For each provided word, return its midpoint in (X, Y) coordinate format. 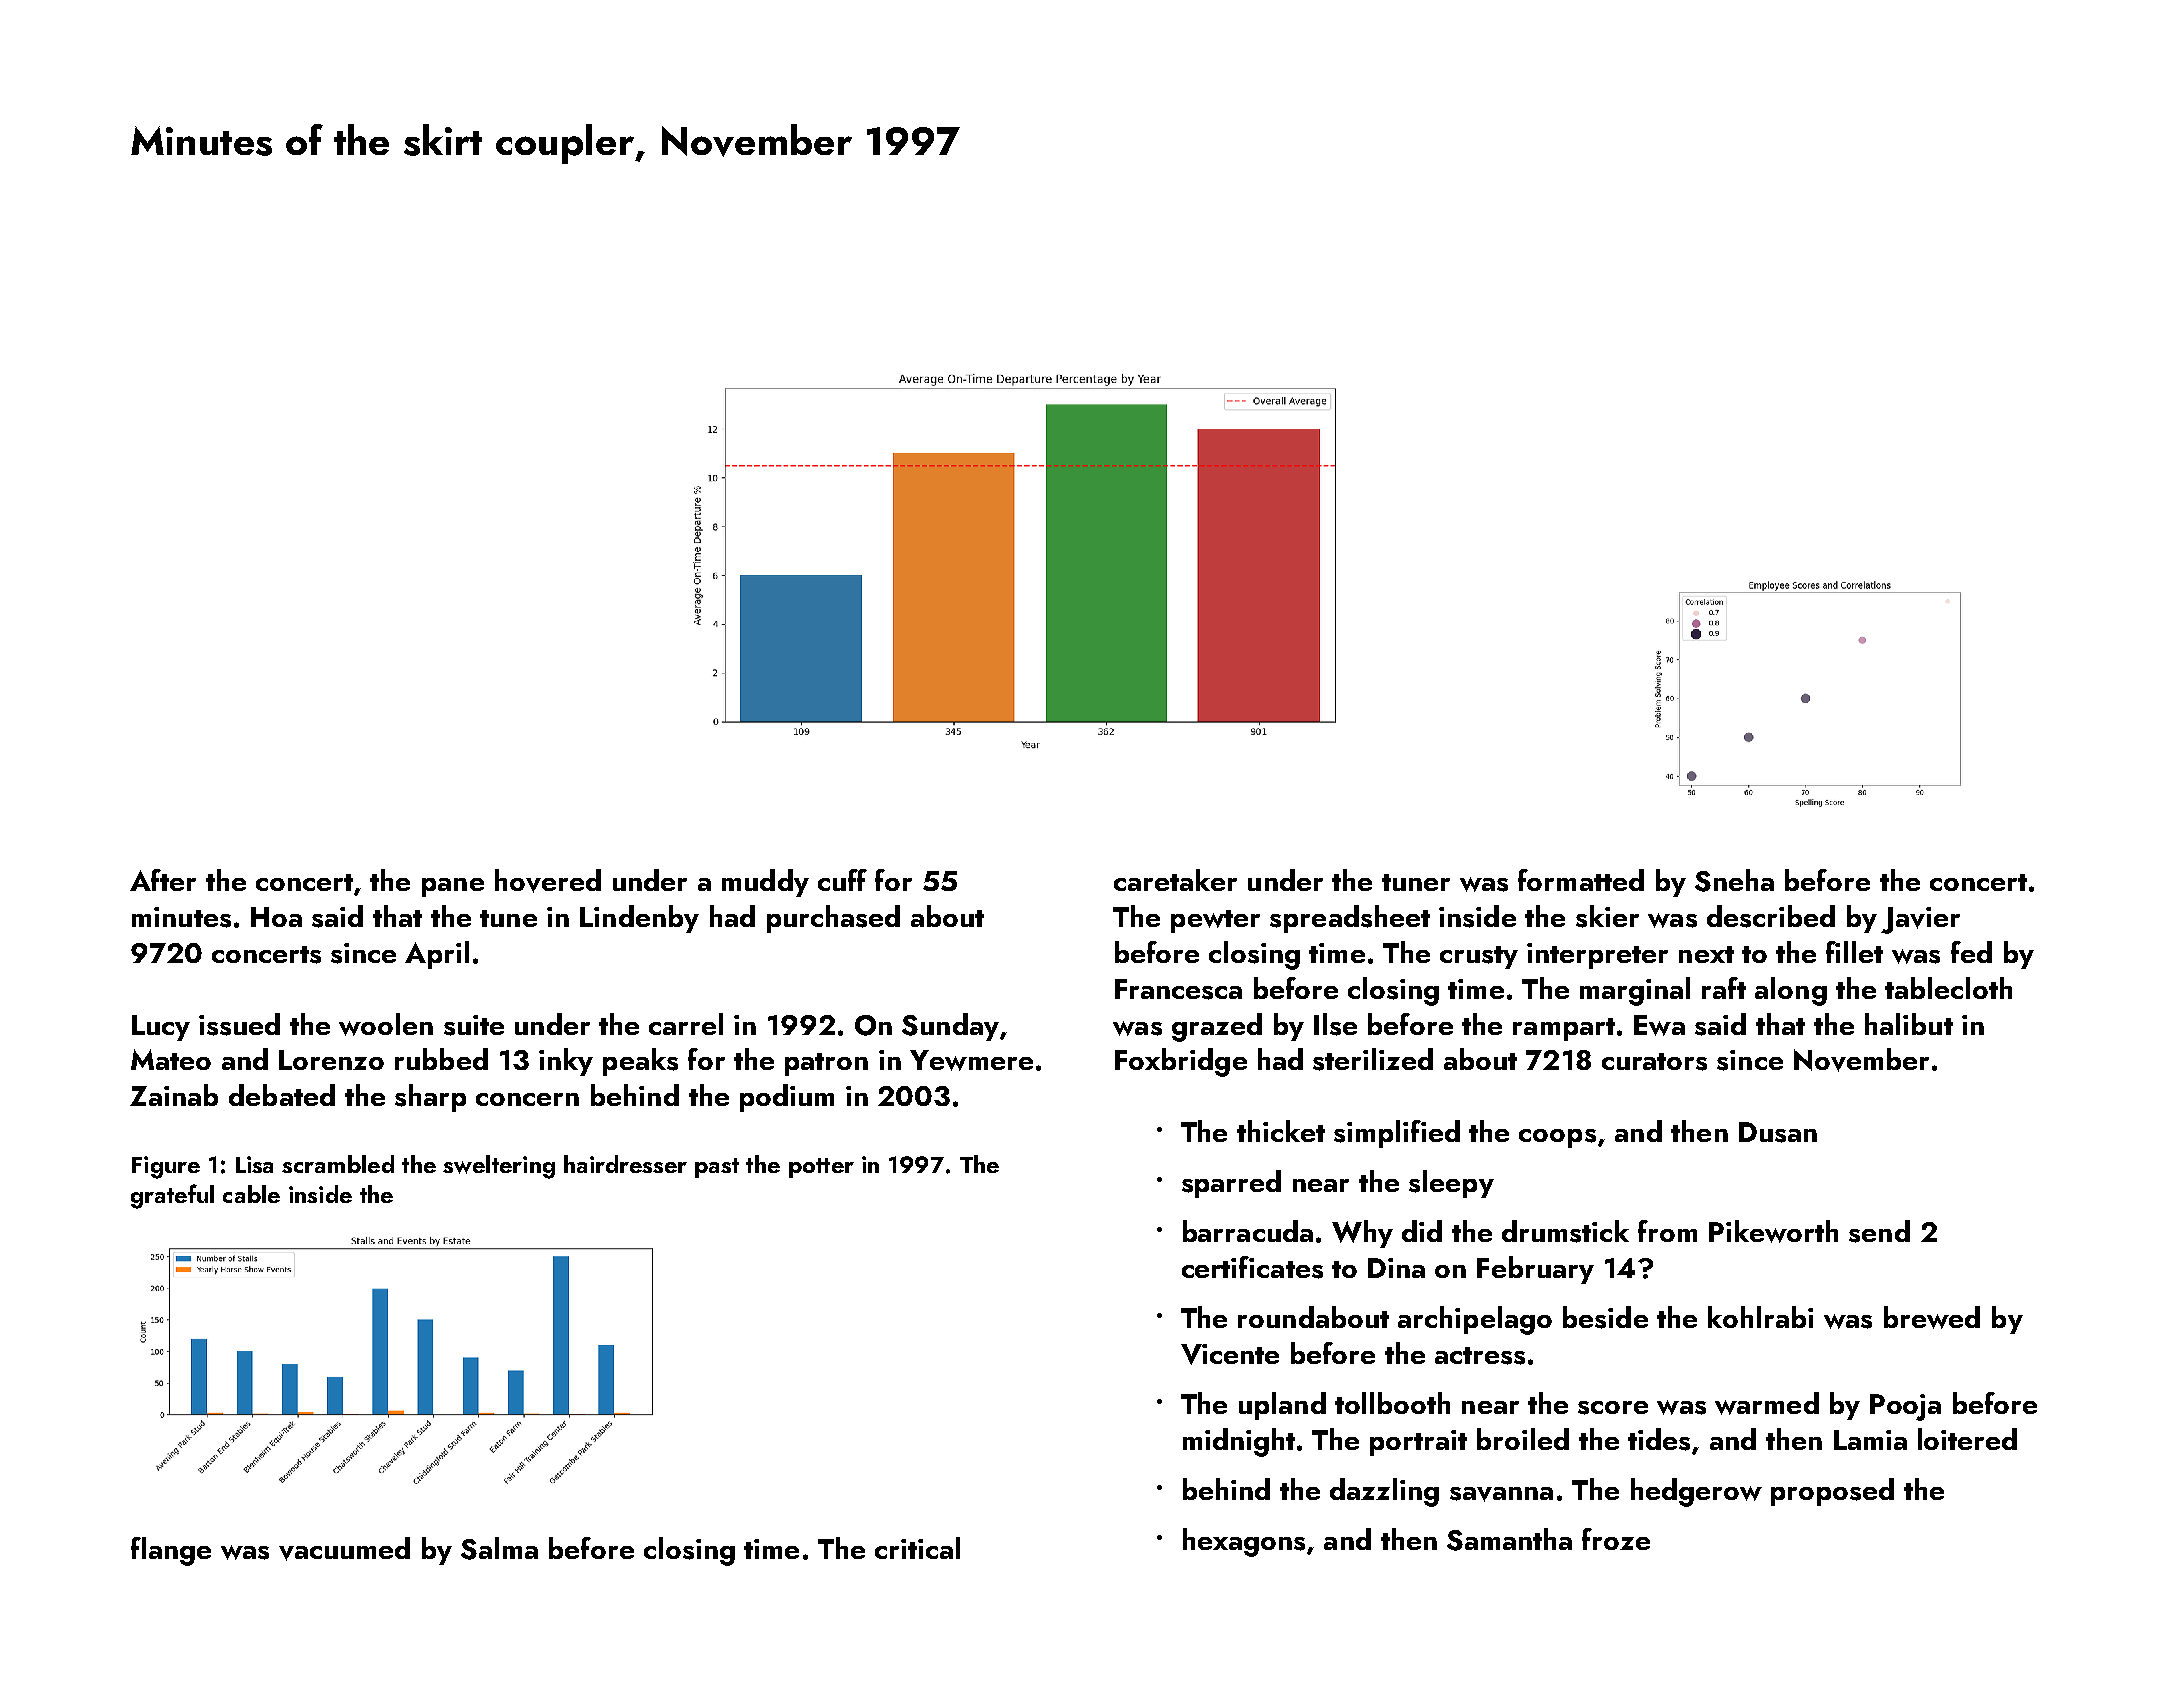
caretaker (1175, 880)
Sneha (1734, 880)
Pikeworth (1773, 1231)
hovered (548, 881)
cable (251, 1194)
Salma (499, 1548)
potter (821, 1168)
